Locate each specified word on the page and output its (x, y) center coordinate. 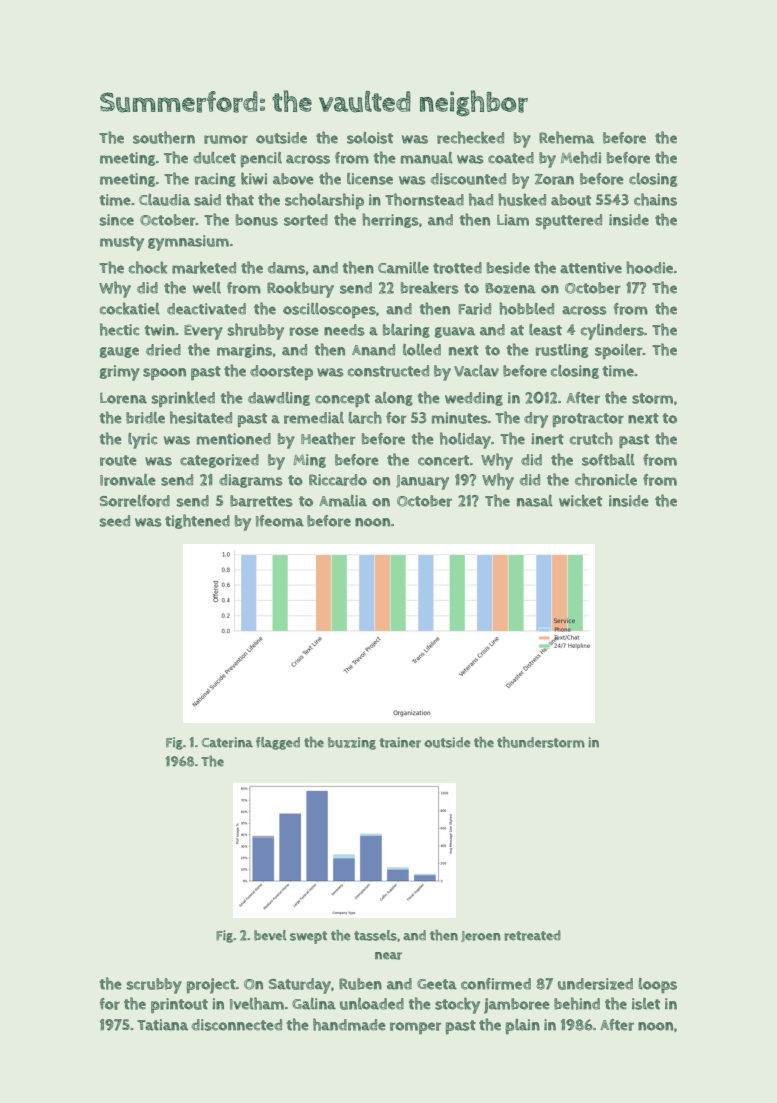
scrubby (154, 986)
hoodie (649, 267)
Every (203, 332)
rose (304, 331)
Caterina (227, 742)
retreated (532, 935)
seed (115, 521)
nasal (535, 501)
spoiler (619, 351)
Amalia (343, 501)
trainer (400, 742)
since (117, 220)
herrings (390, 220)
